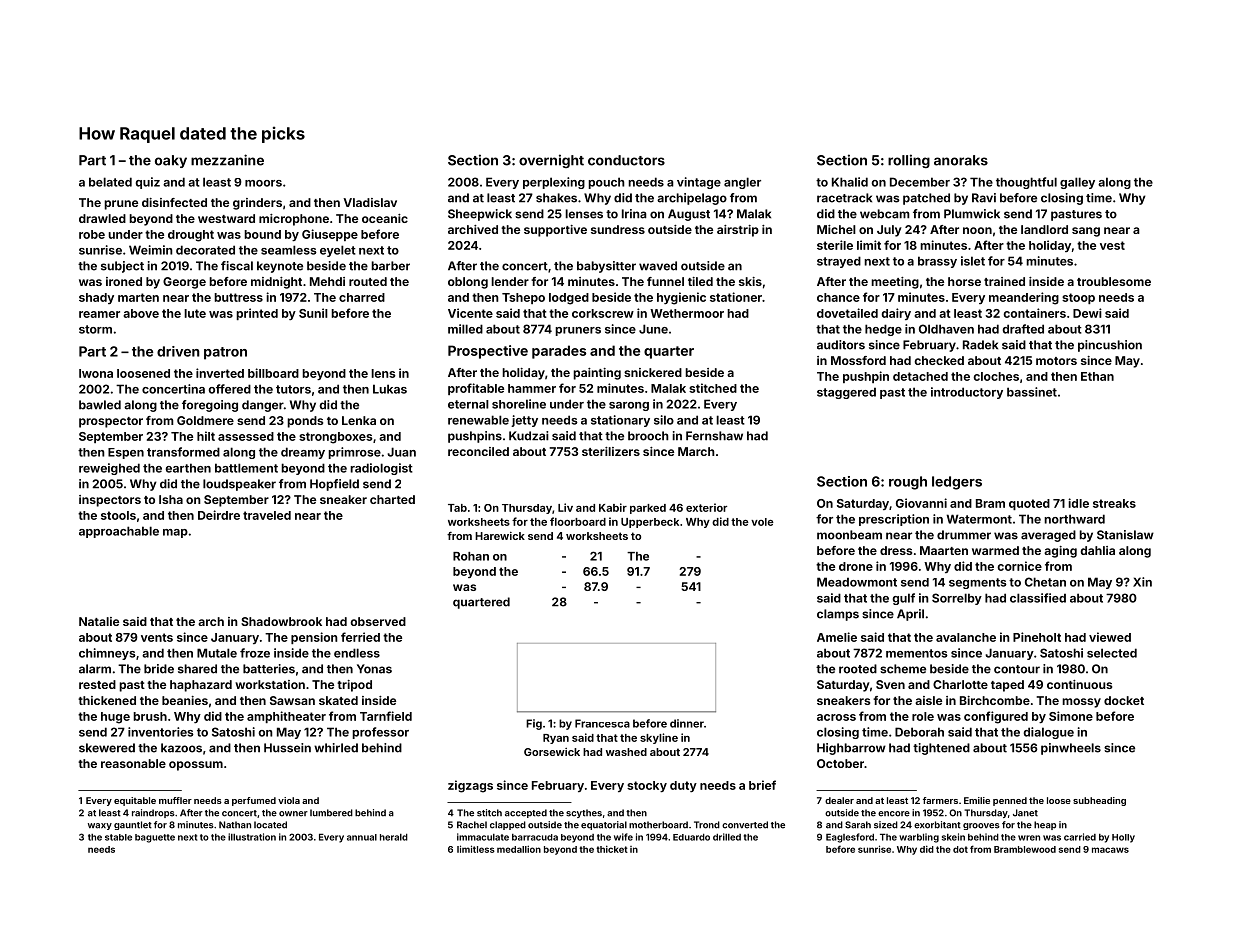  Describe the element at coordinates (613, 507) in the screenshot. I see `Kabir` at that location.
